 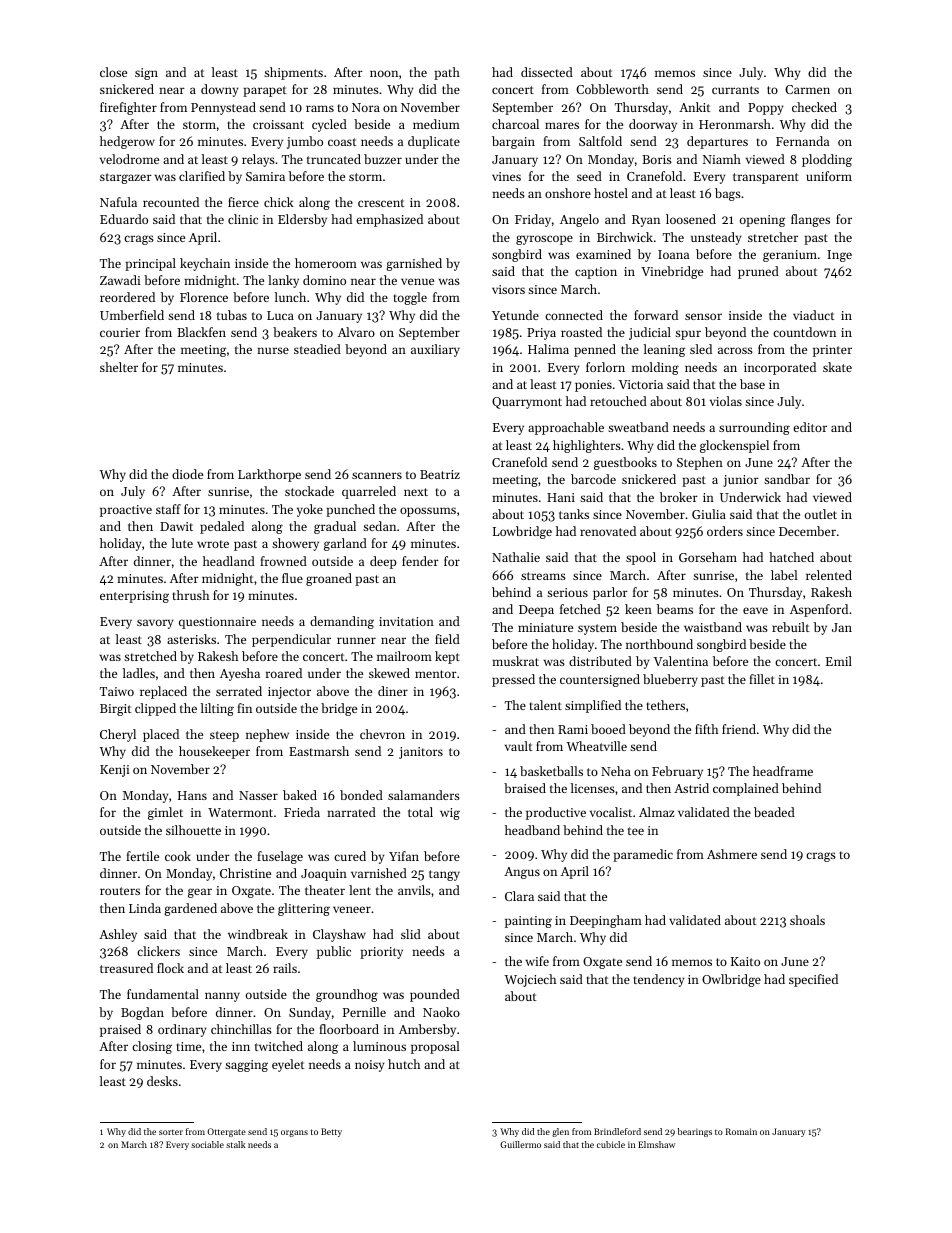 I want to click on dissected, so click(x=547, y=72).
